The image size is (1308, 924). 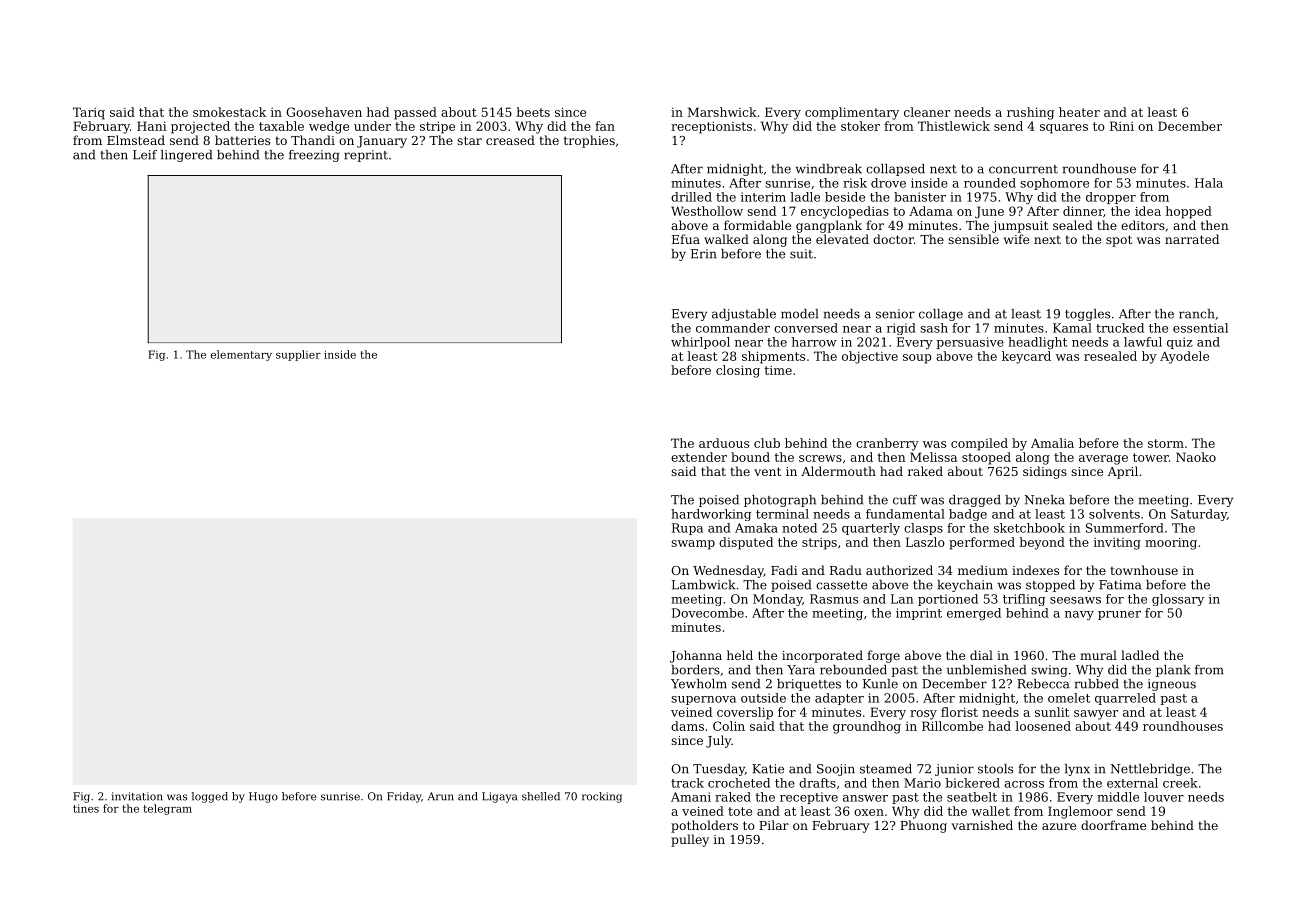 I want to click on average, so click(x=1103, y=460).
